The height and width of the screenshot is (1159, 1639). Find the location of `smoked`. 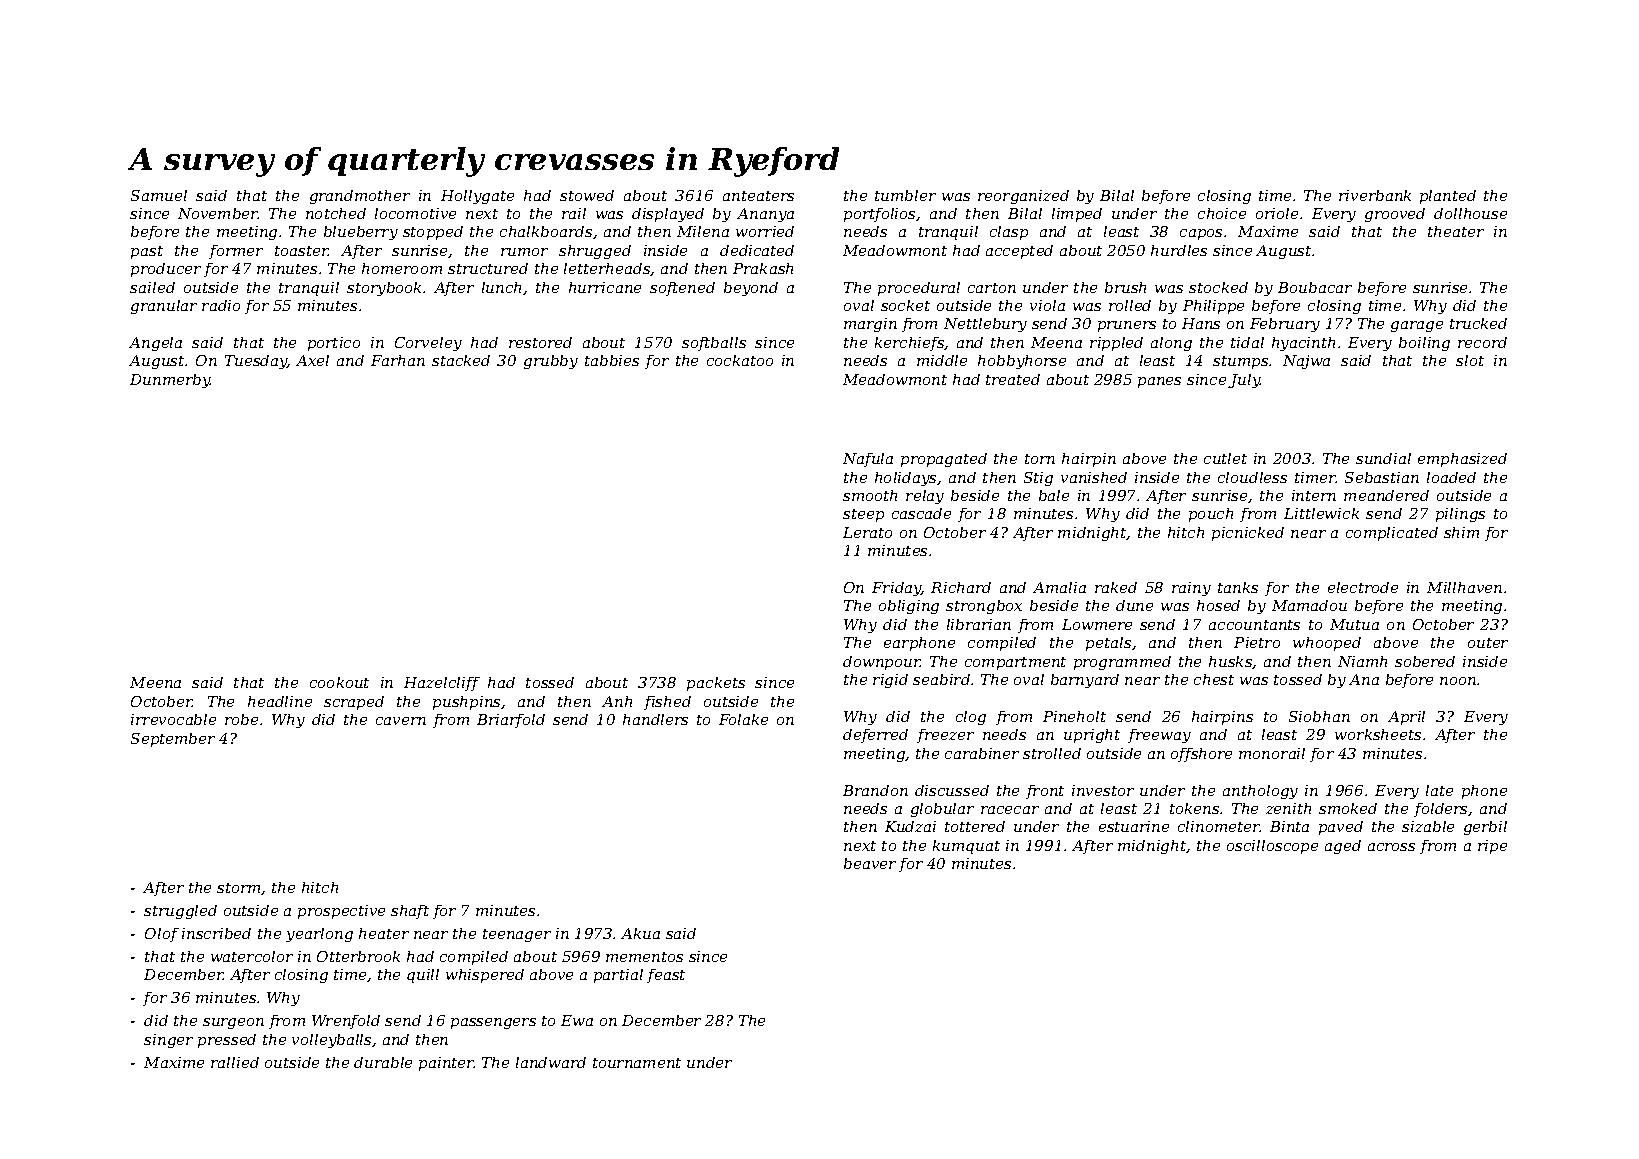

smoked is located at coordinates (1348, 808).
